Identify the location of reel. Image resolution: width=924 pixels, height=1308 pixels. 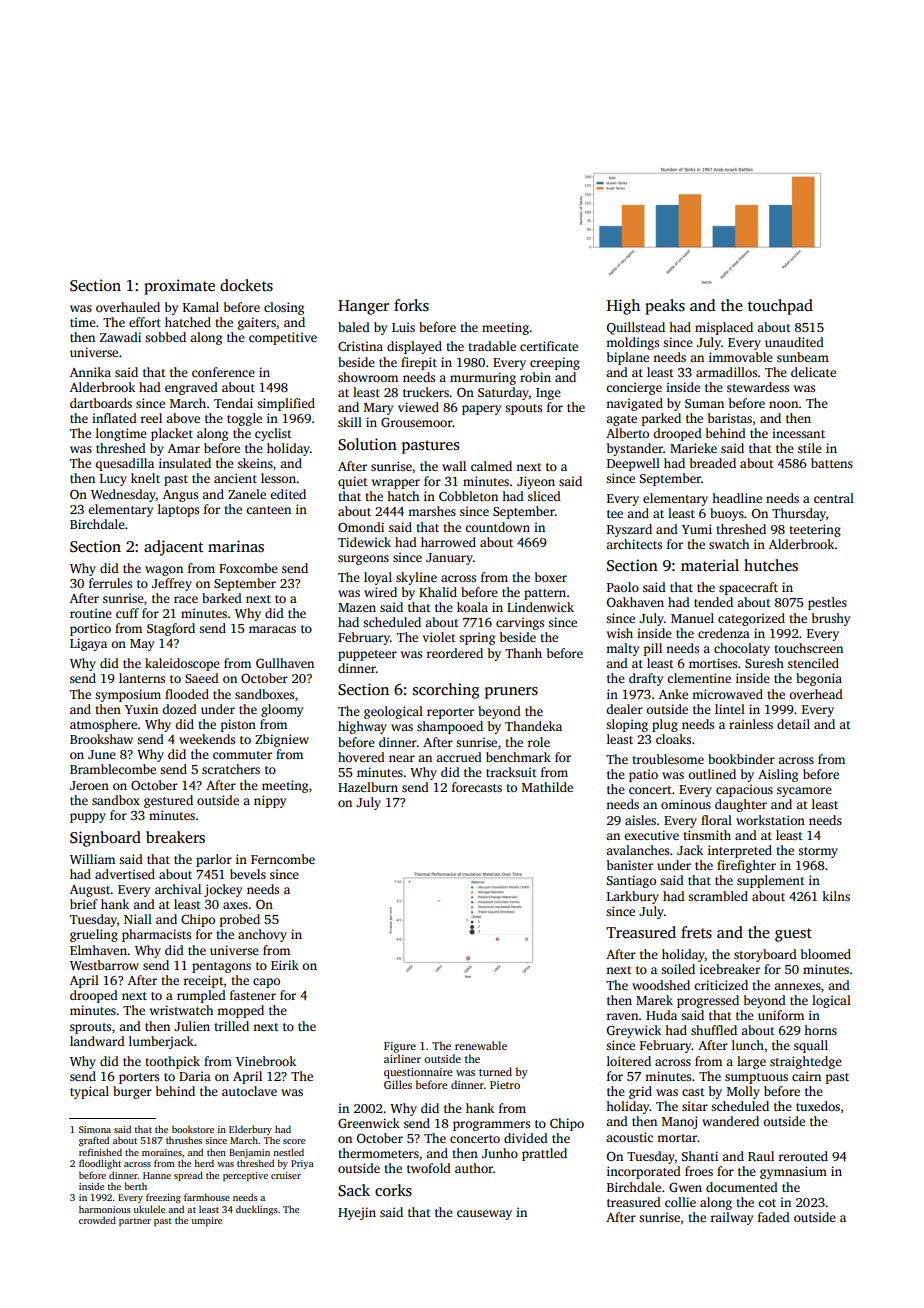
(151, 418).
